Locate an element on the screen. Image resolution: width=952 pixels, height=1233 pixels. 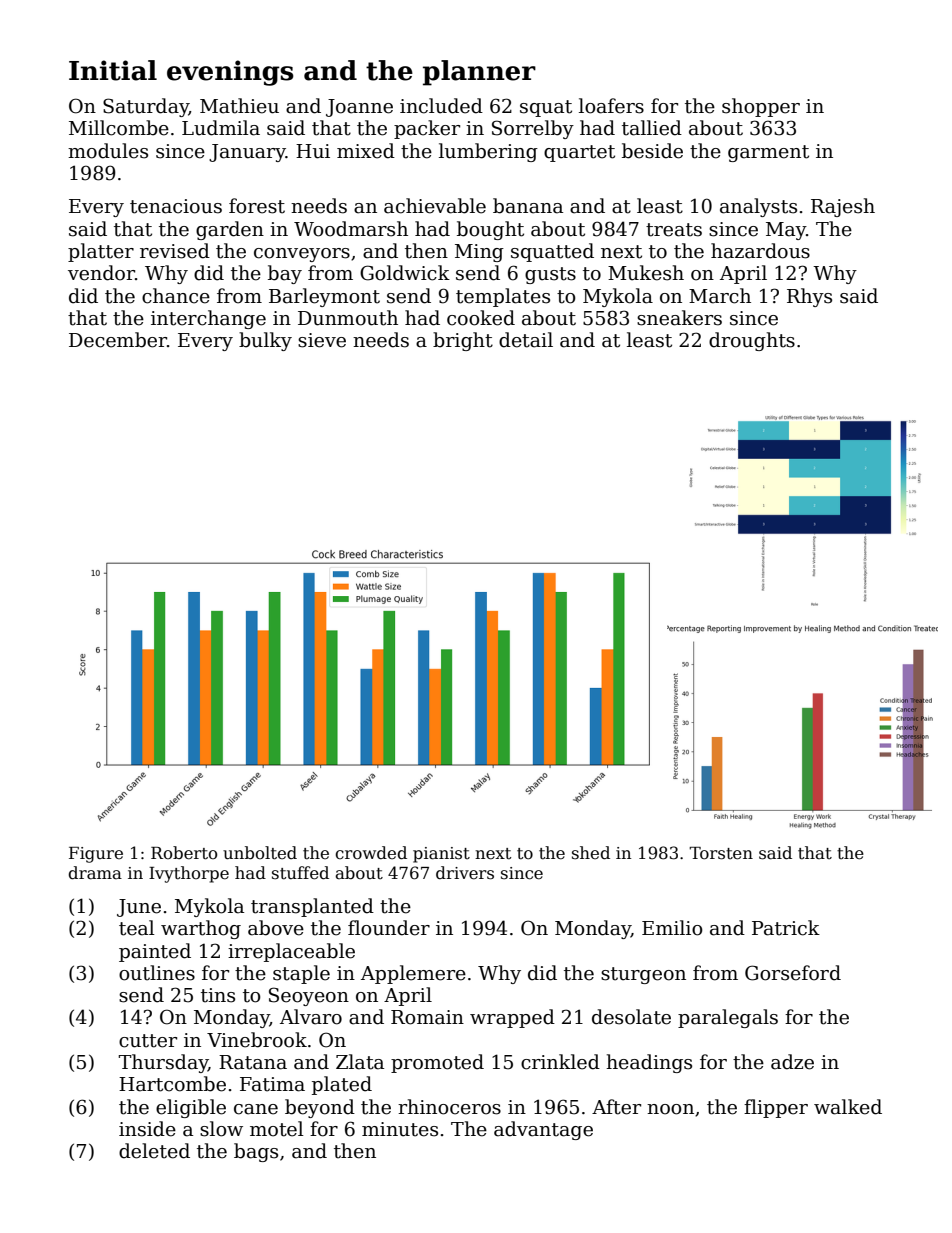
Roberto is located at coordinates (184, 853).
